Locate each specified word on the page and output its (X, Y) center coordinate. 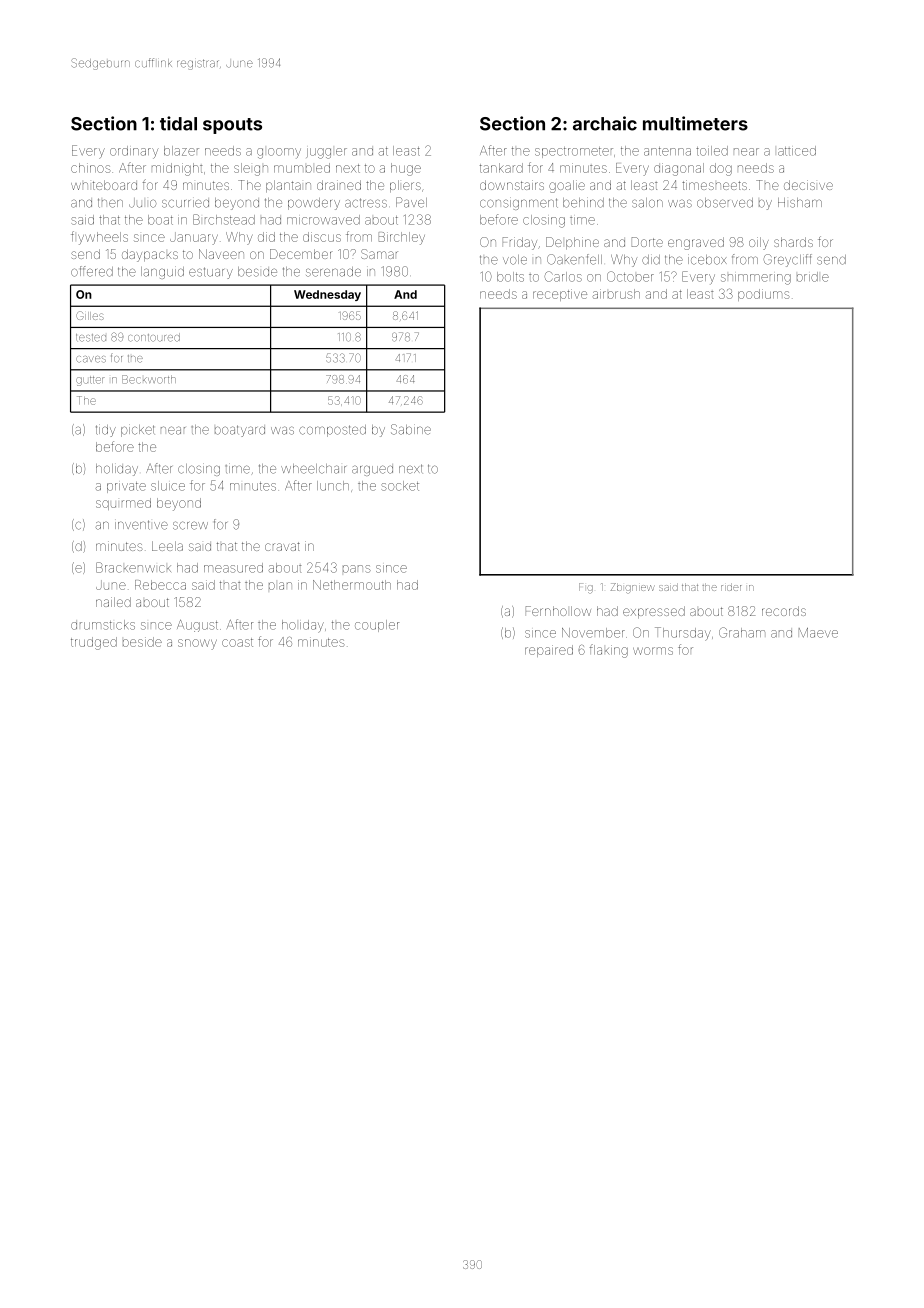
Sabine (411, 429)
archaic (605, 123)
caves (91, 359)
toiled (712, 151)
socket (400, 486)
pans (357, 569)
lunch (333, 486)
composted (332, 431)
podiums (763, 295)
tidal (178, 123)
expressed (654, 612)
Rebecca (160, 585)
